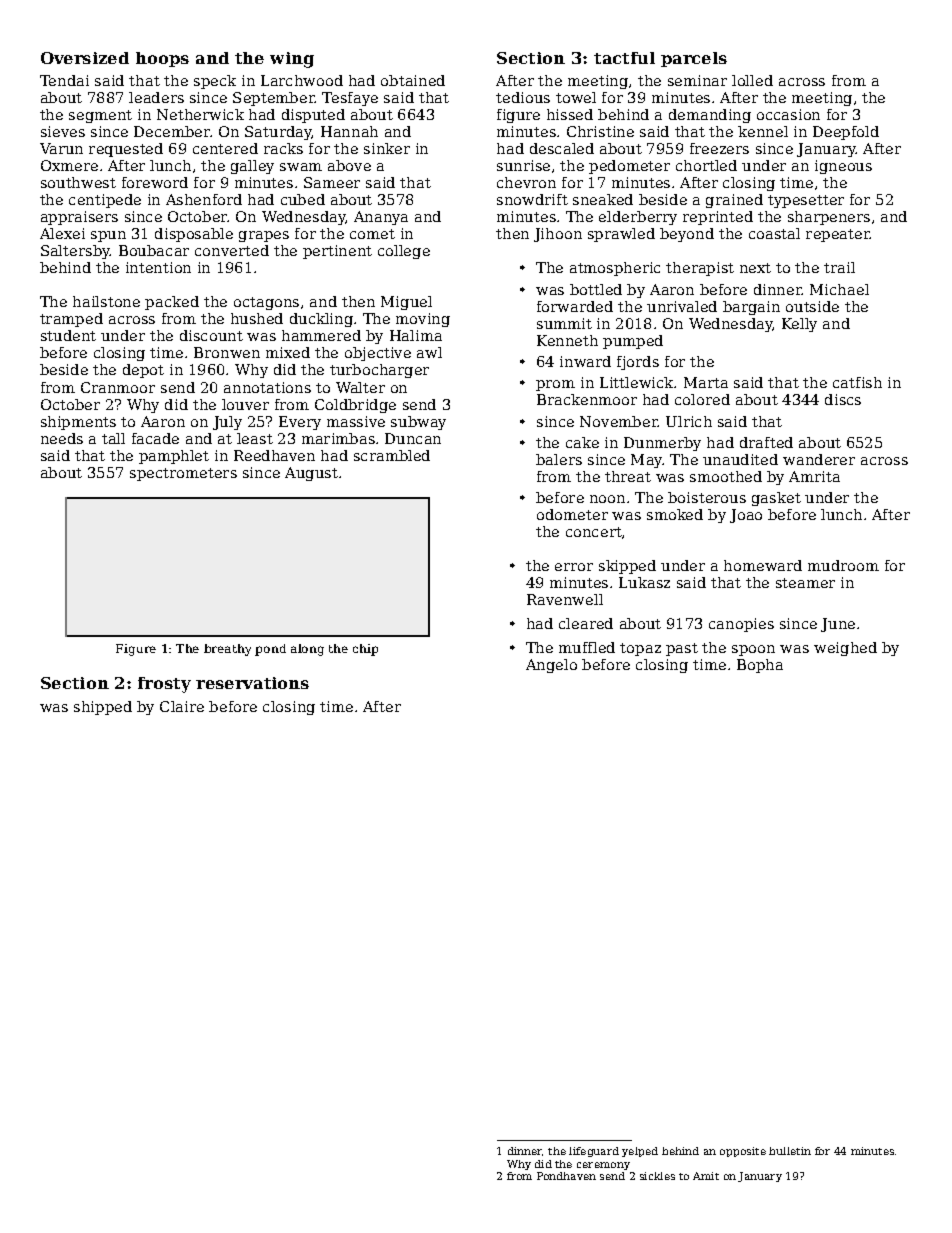 This screenshot has width=952, height=1233. I want to click on reservations, so click(252, 683).
